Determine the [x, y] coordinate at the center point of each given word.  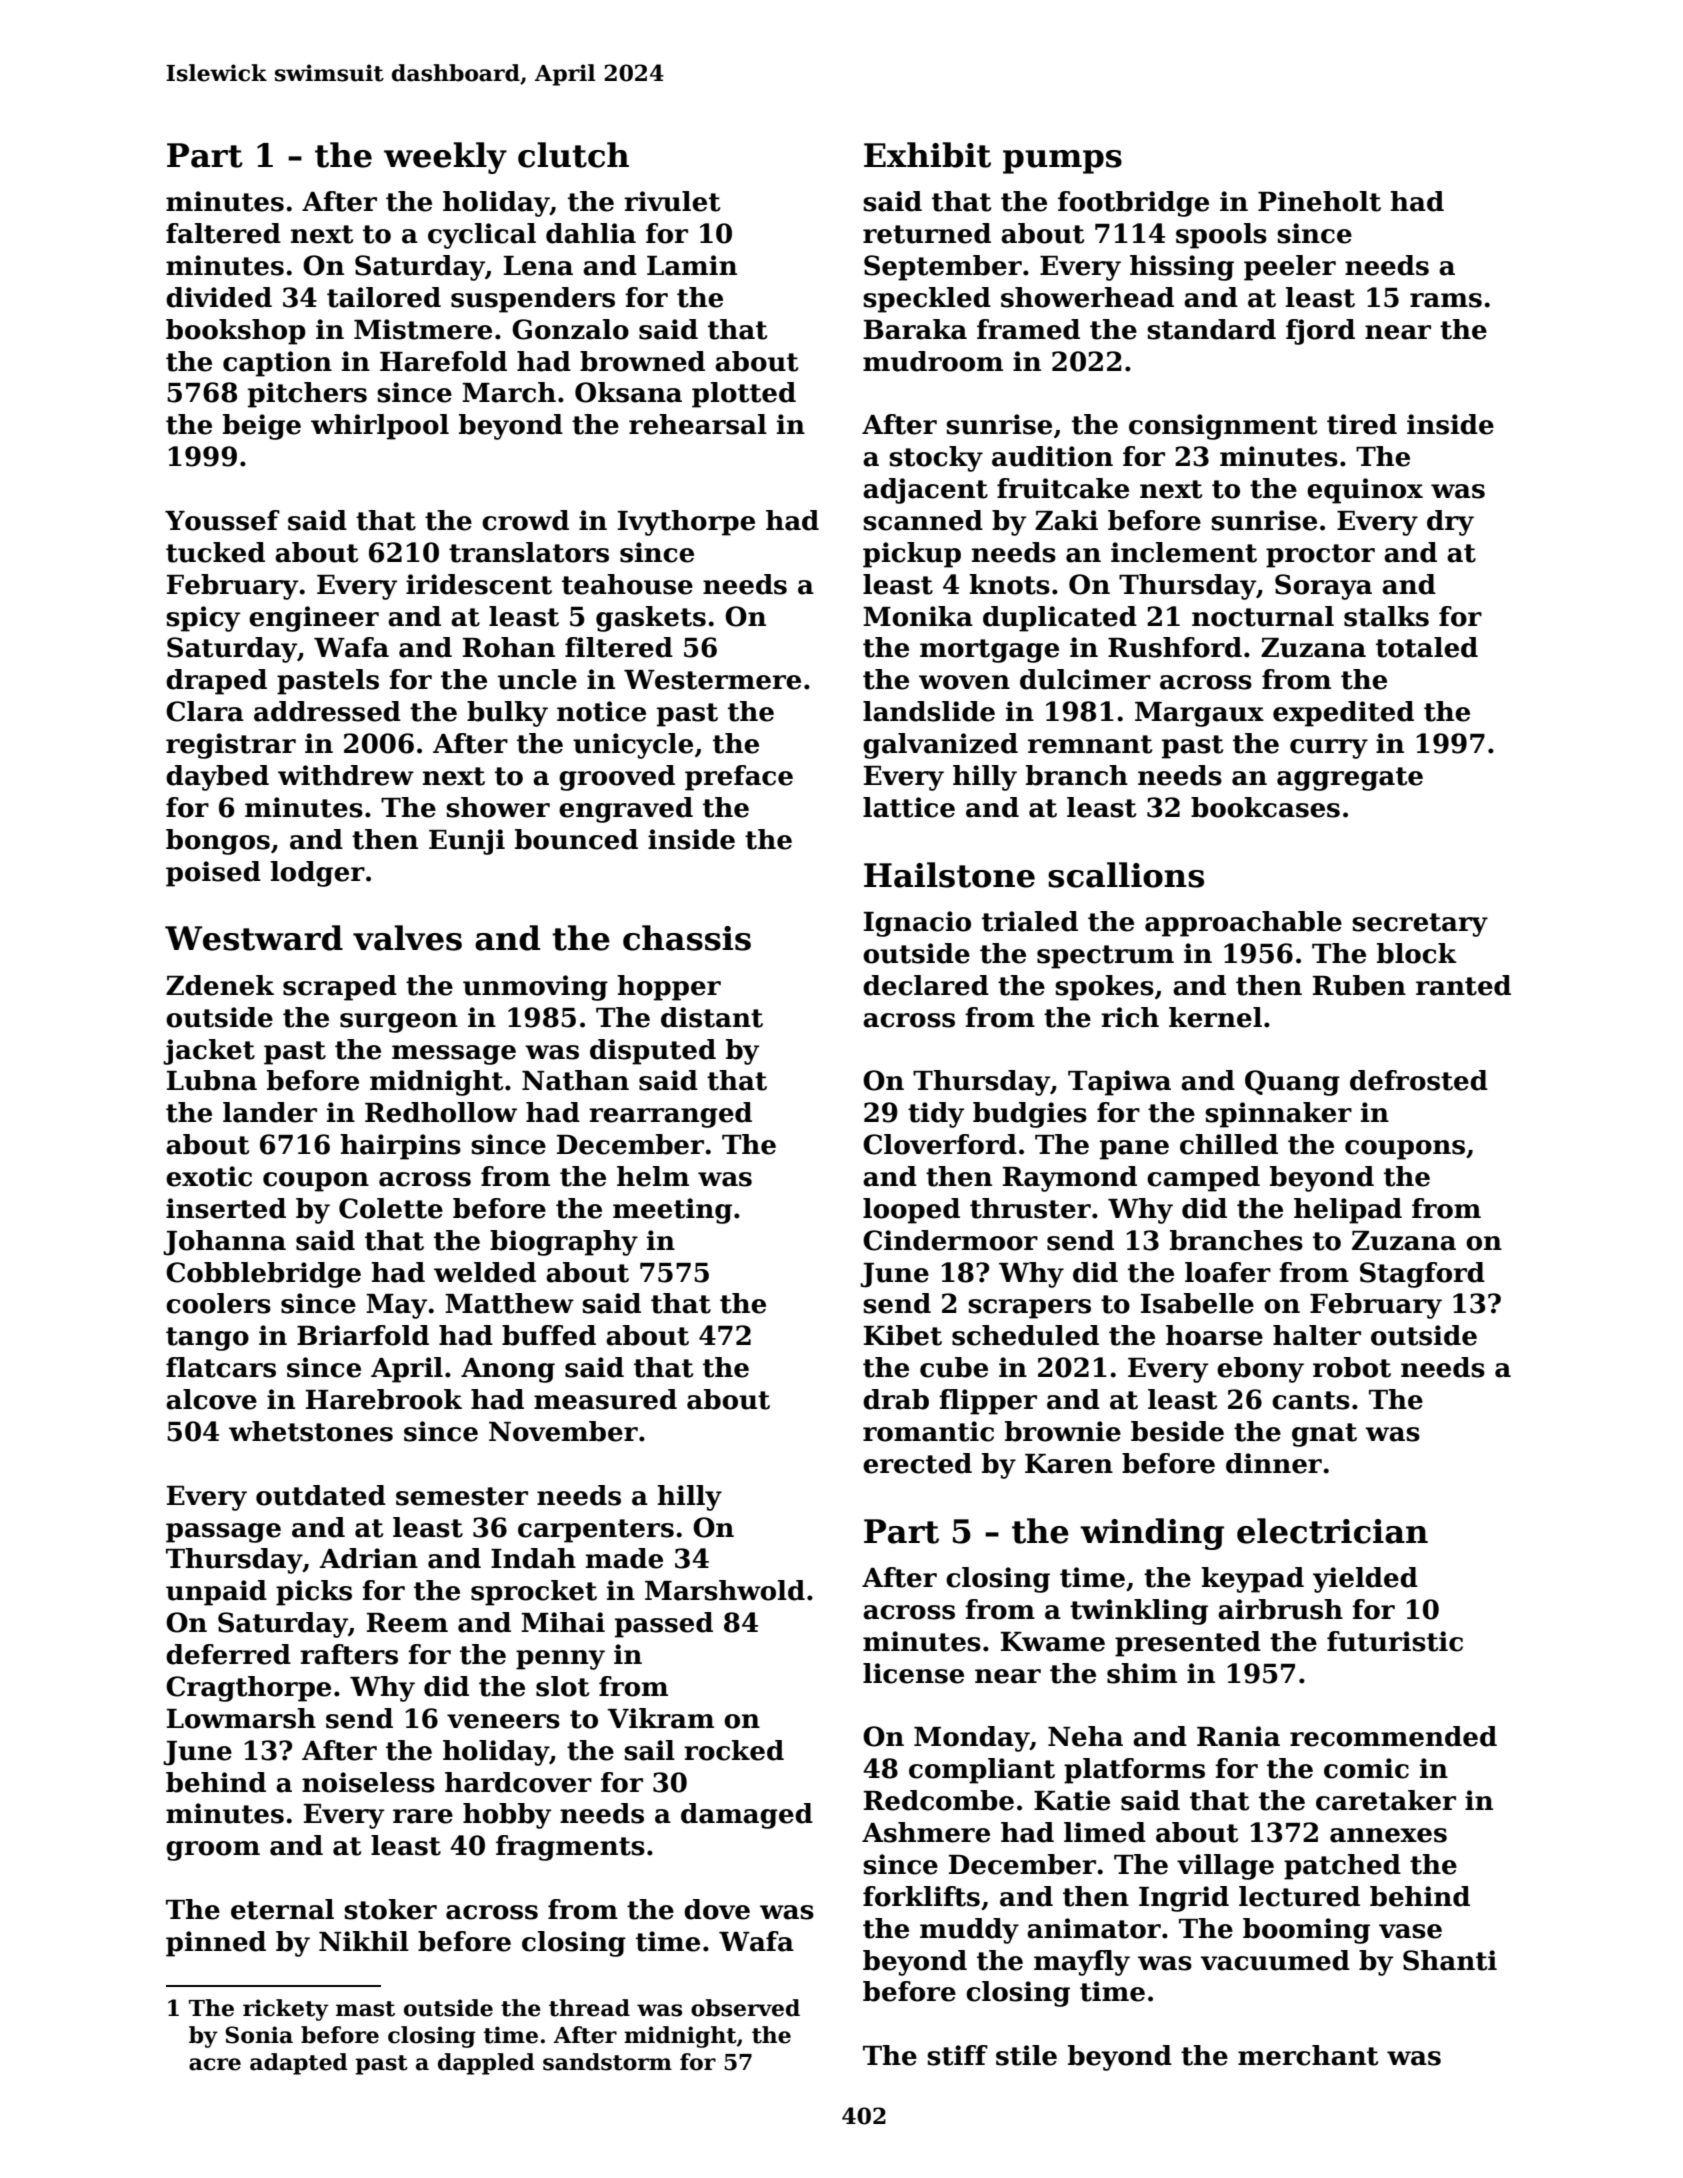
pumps [1062, 162]
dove [717, 1909]
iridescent [479, 584]
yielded [1365, 1580]
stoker [390, 1909]
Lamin [692, 265]
